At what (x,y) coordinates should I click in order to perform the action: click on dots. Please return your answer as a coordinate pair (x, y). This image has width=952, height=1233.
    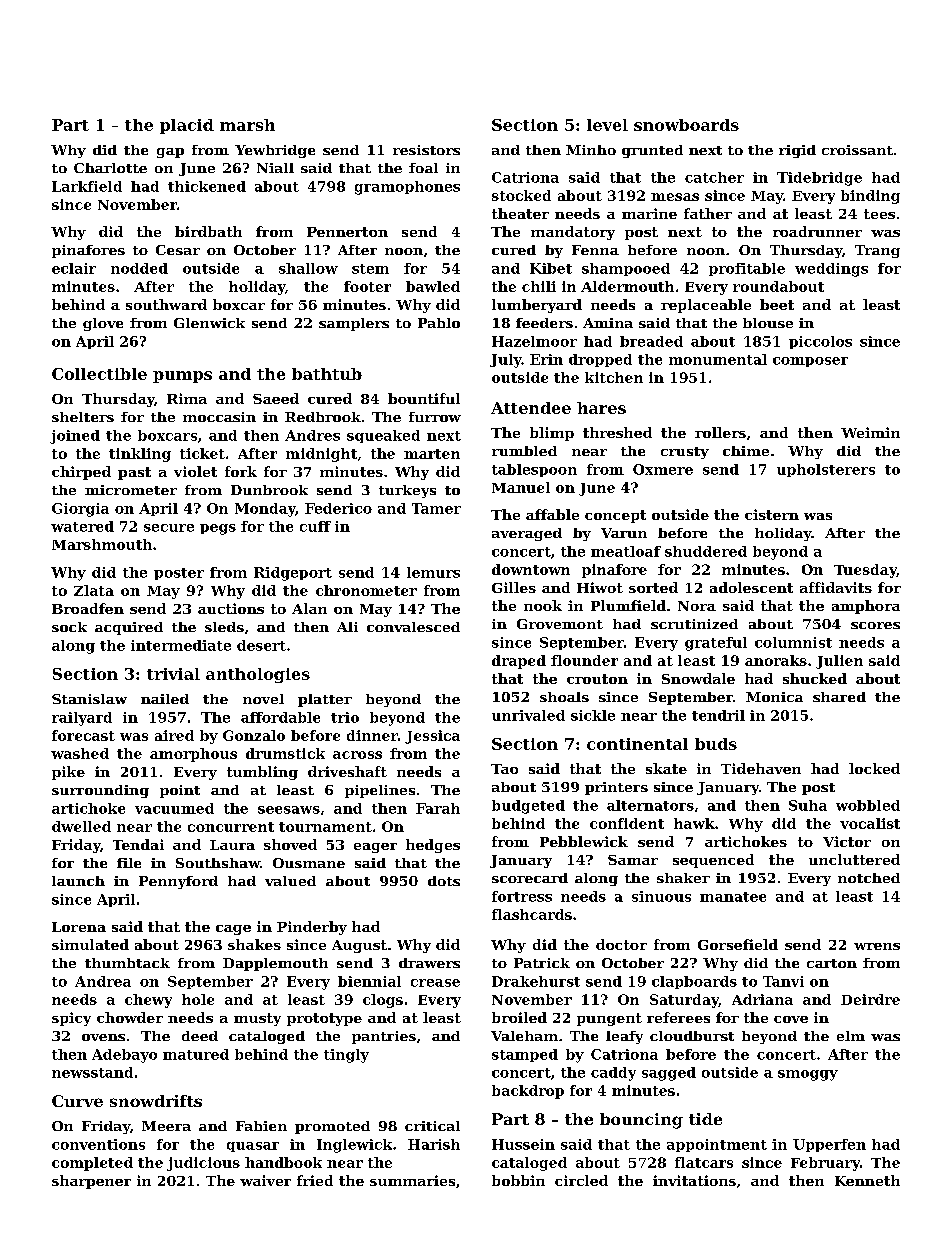
    Looking at the image, I should click on (444, 881).
